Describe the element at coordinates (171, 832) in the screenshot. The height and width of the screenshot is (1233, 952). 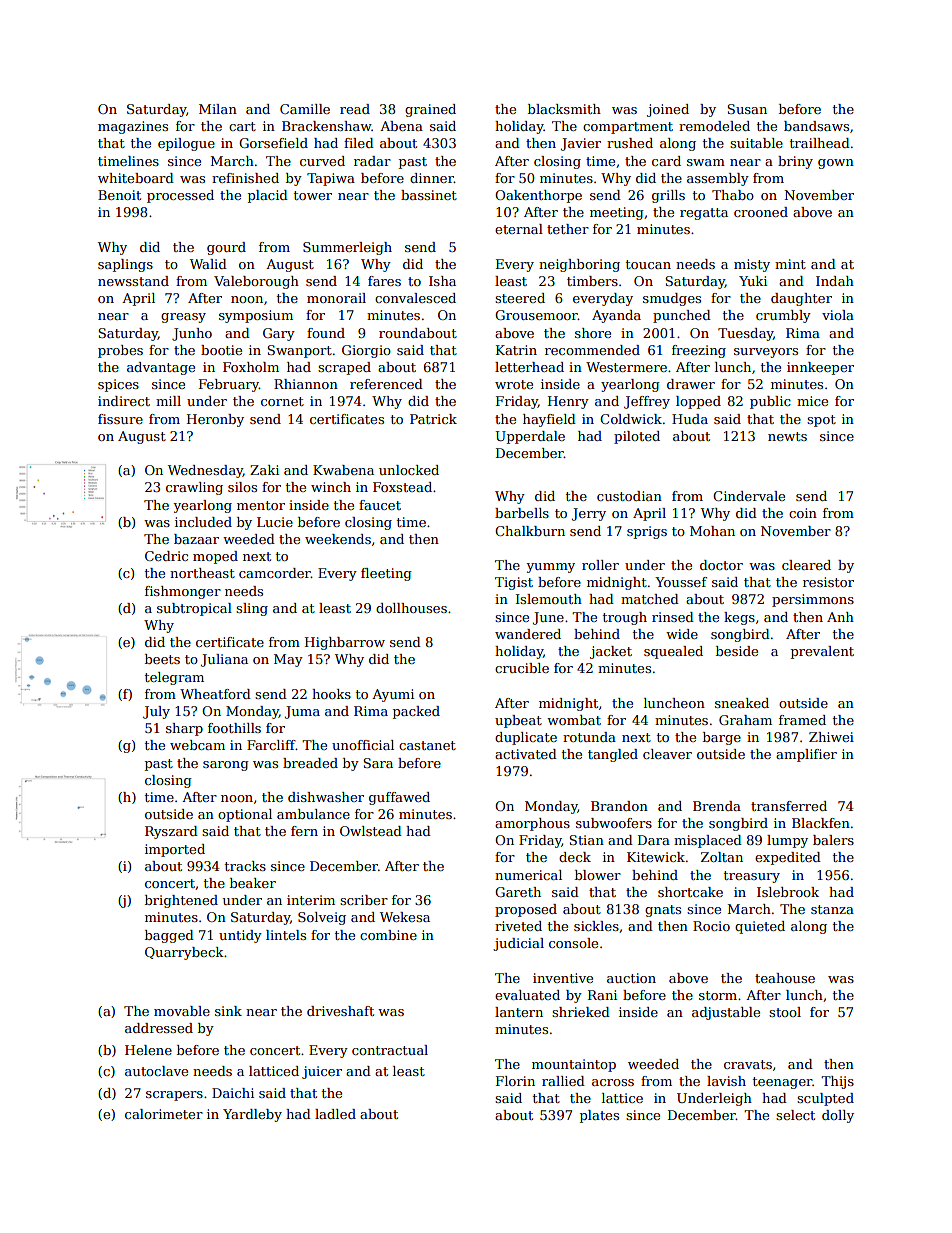
I see `Ryszard` at that location.
